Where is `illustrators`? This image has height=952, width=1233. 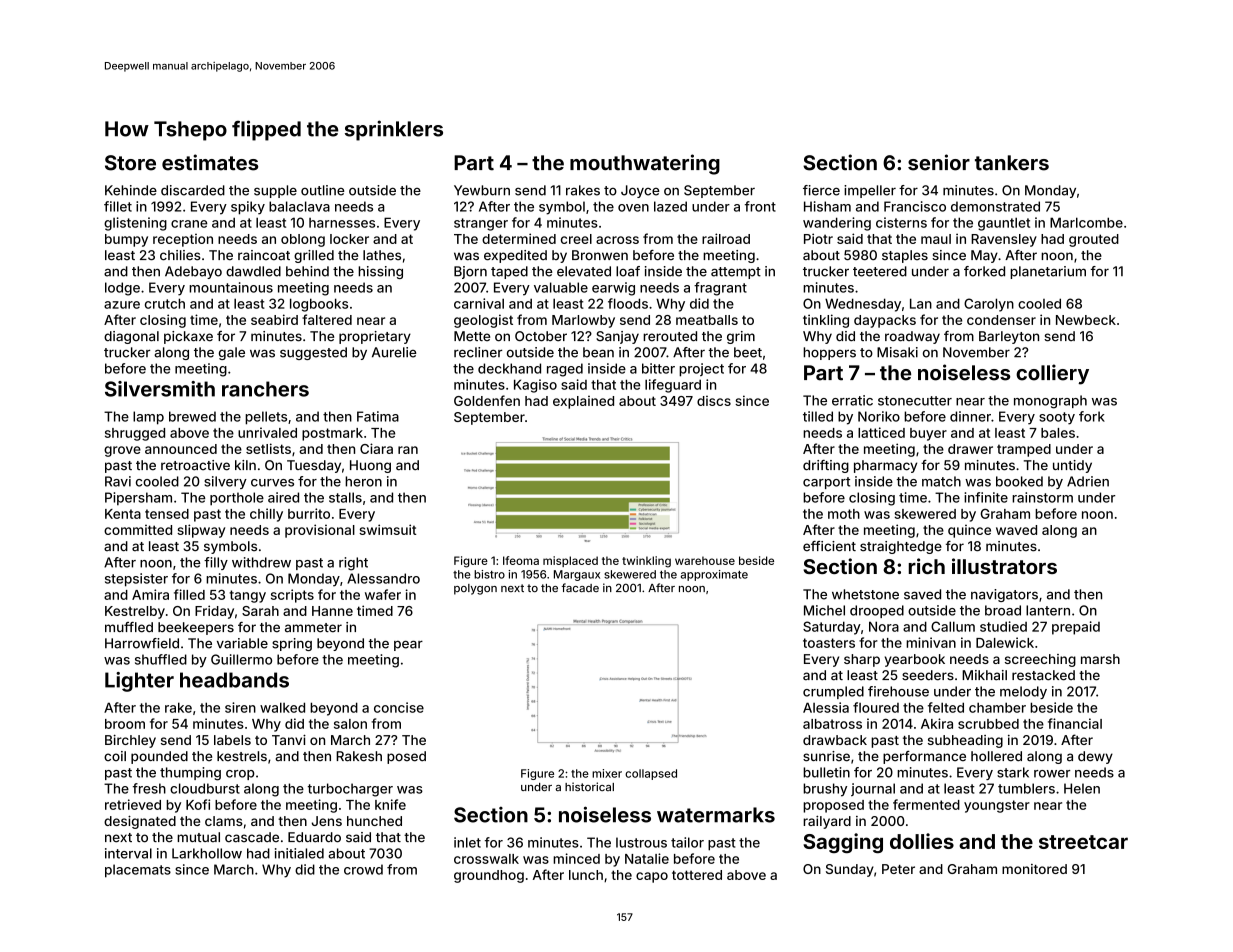 illustrators is located at coordinates (1004, 566).
